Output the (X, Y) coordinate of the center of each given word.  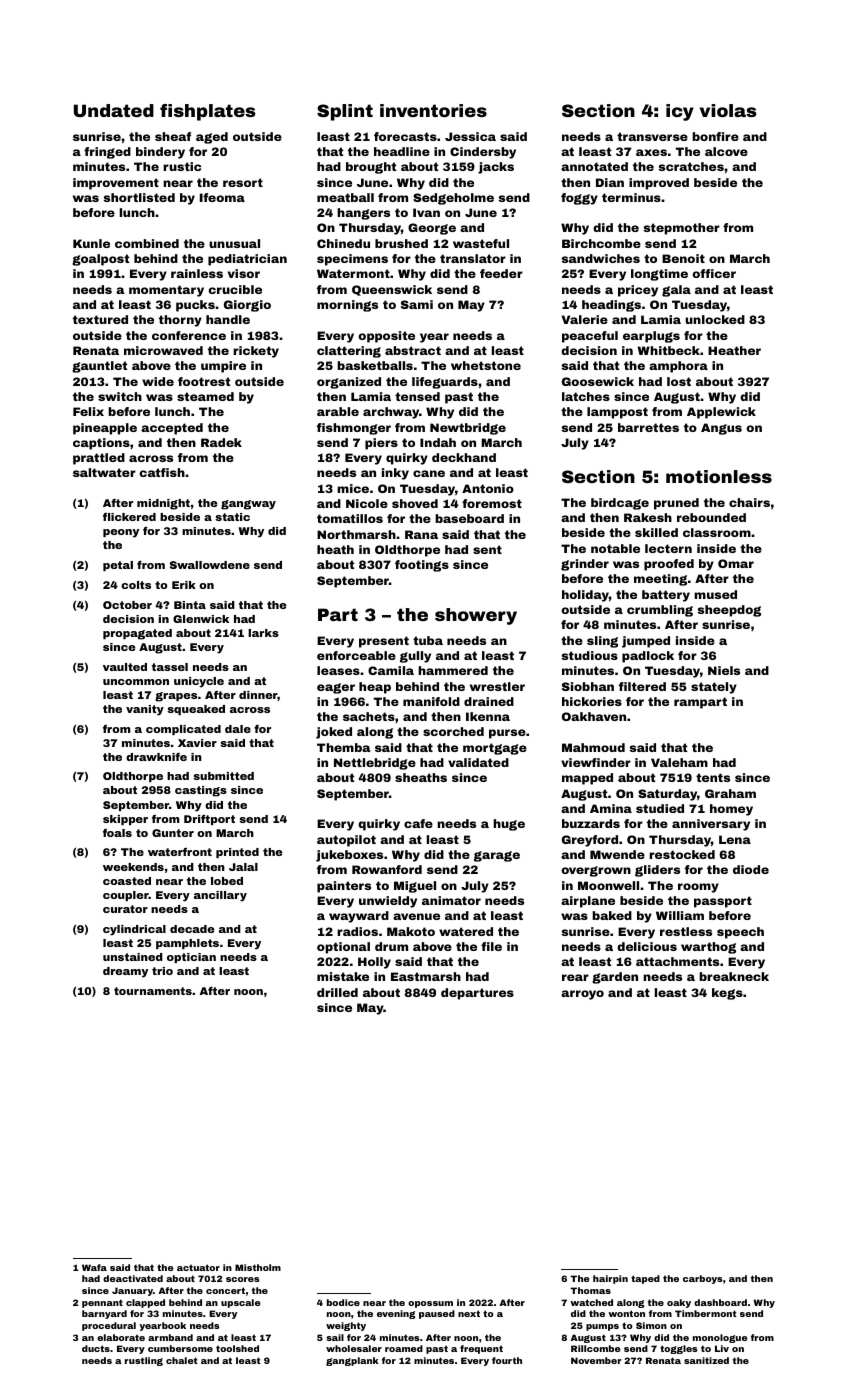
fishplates (207, 112)
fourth (507, 1360)
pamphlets (187, 944)
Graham (730, 793)
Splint (345, 112)
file (491, 946)
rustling (144, 1361)
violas (728, 110)
